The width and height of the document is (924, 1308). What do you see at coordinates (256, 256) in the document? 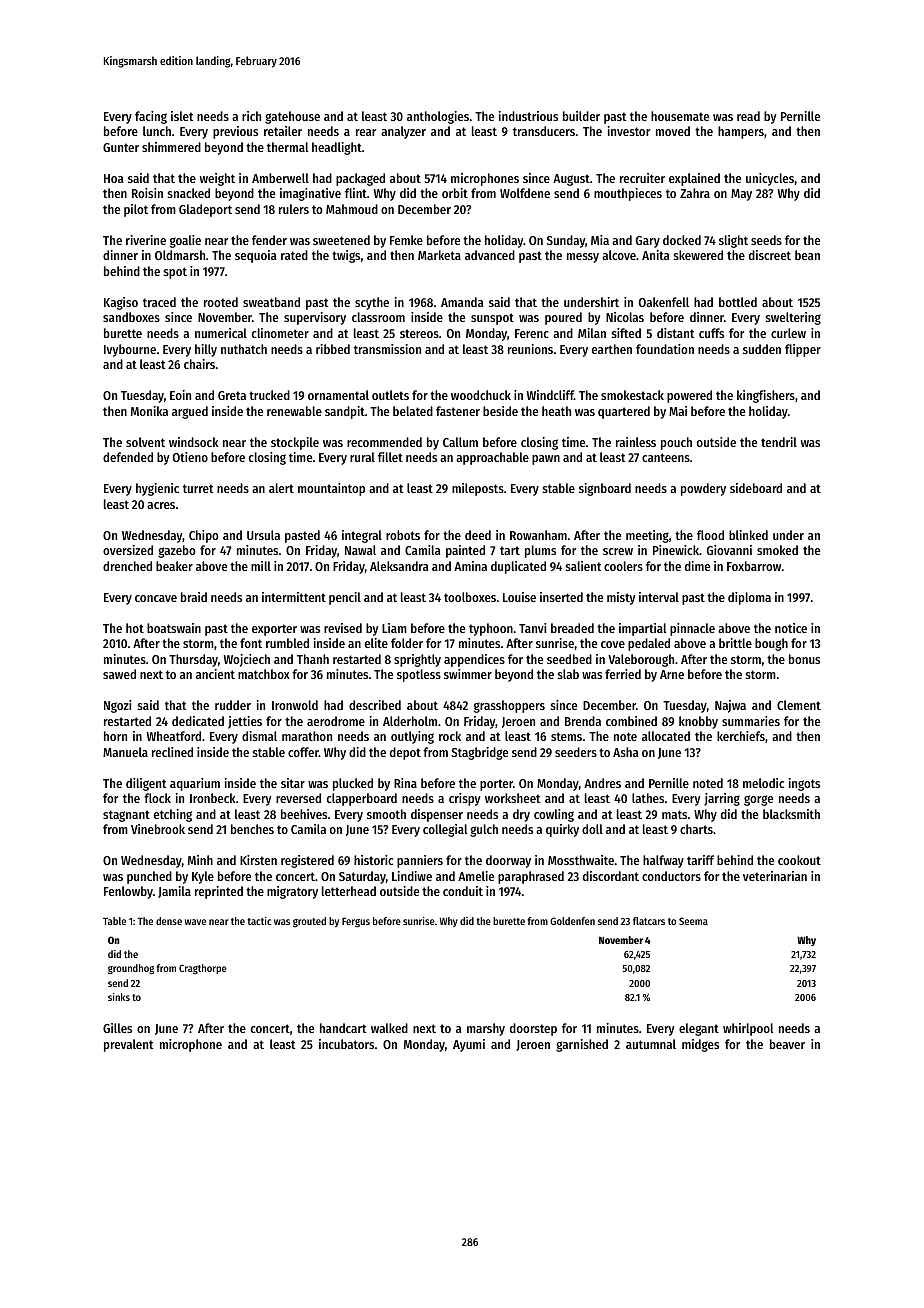
I see `sequoia` at bounding box center [256, 256].
